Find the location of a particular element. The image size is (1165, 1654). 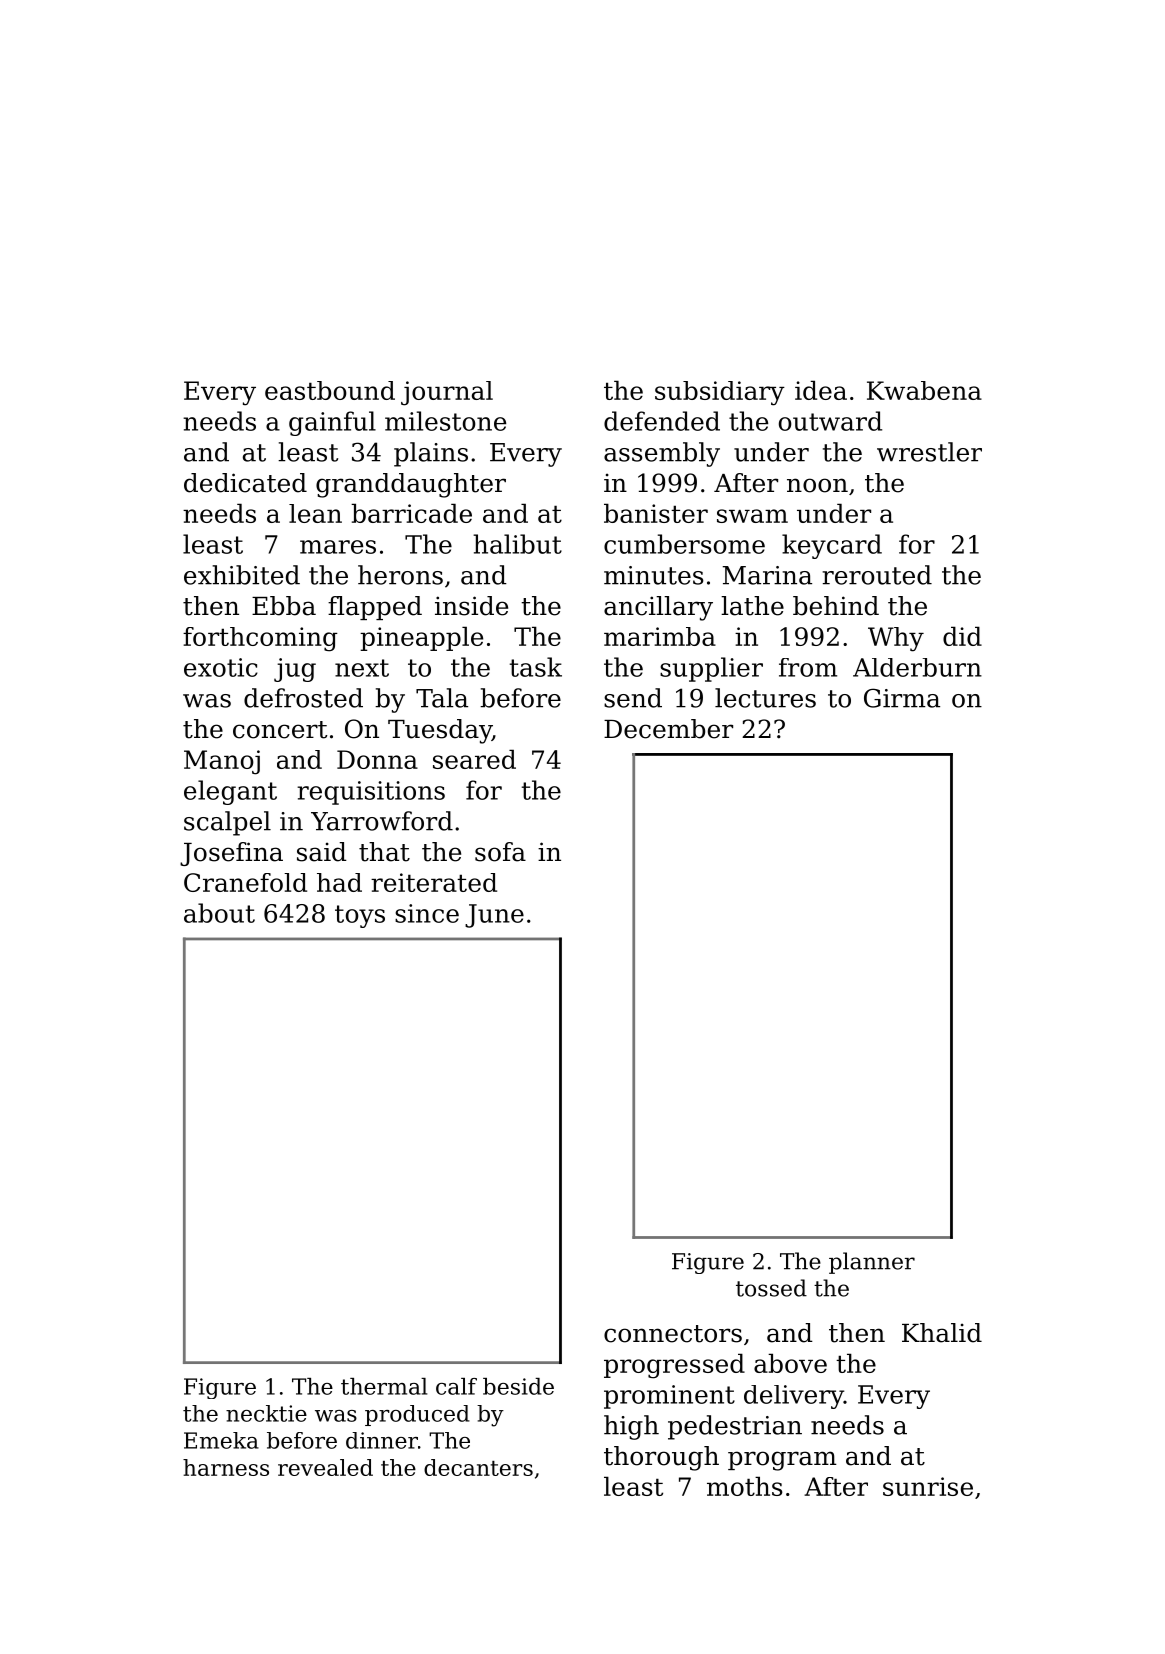

planner is located at coordinates (872, 1263).
